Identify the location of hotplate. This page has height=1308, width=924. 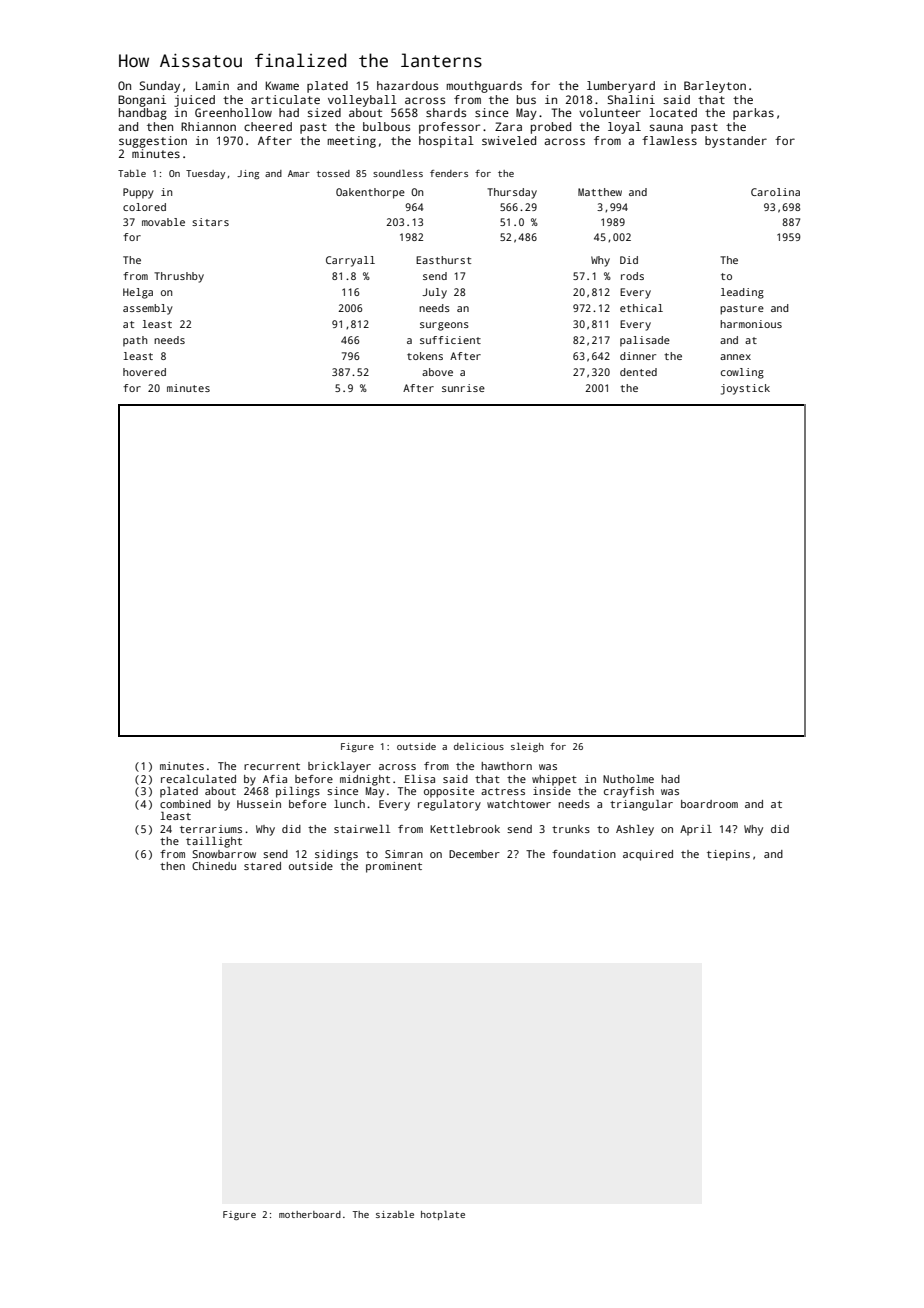
(443, 1215).
